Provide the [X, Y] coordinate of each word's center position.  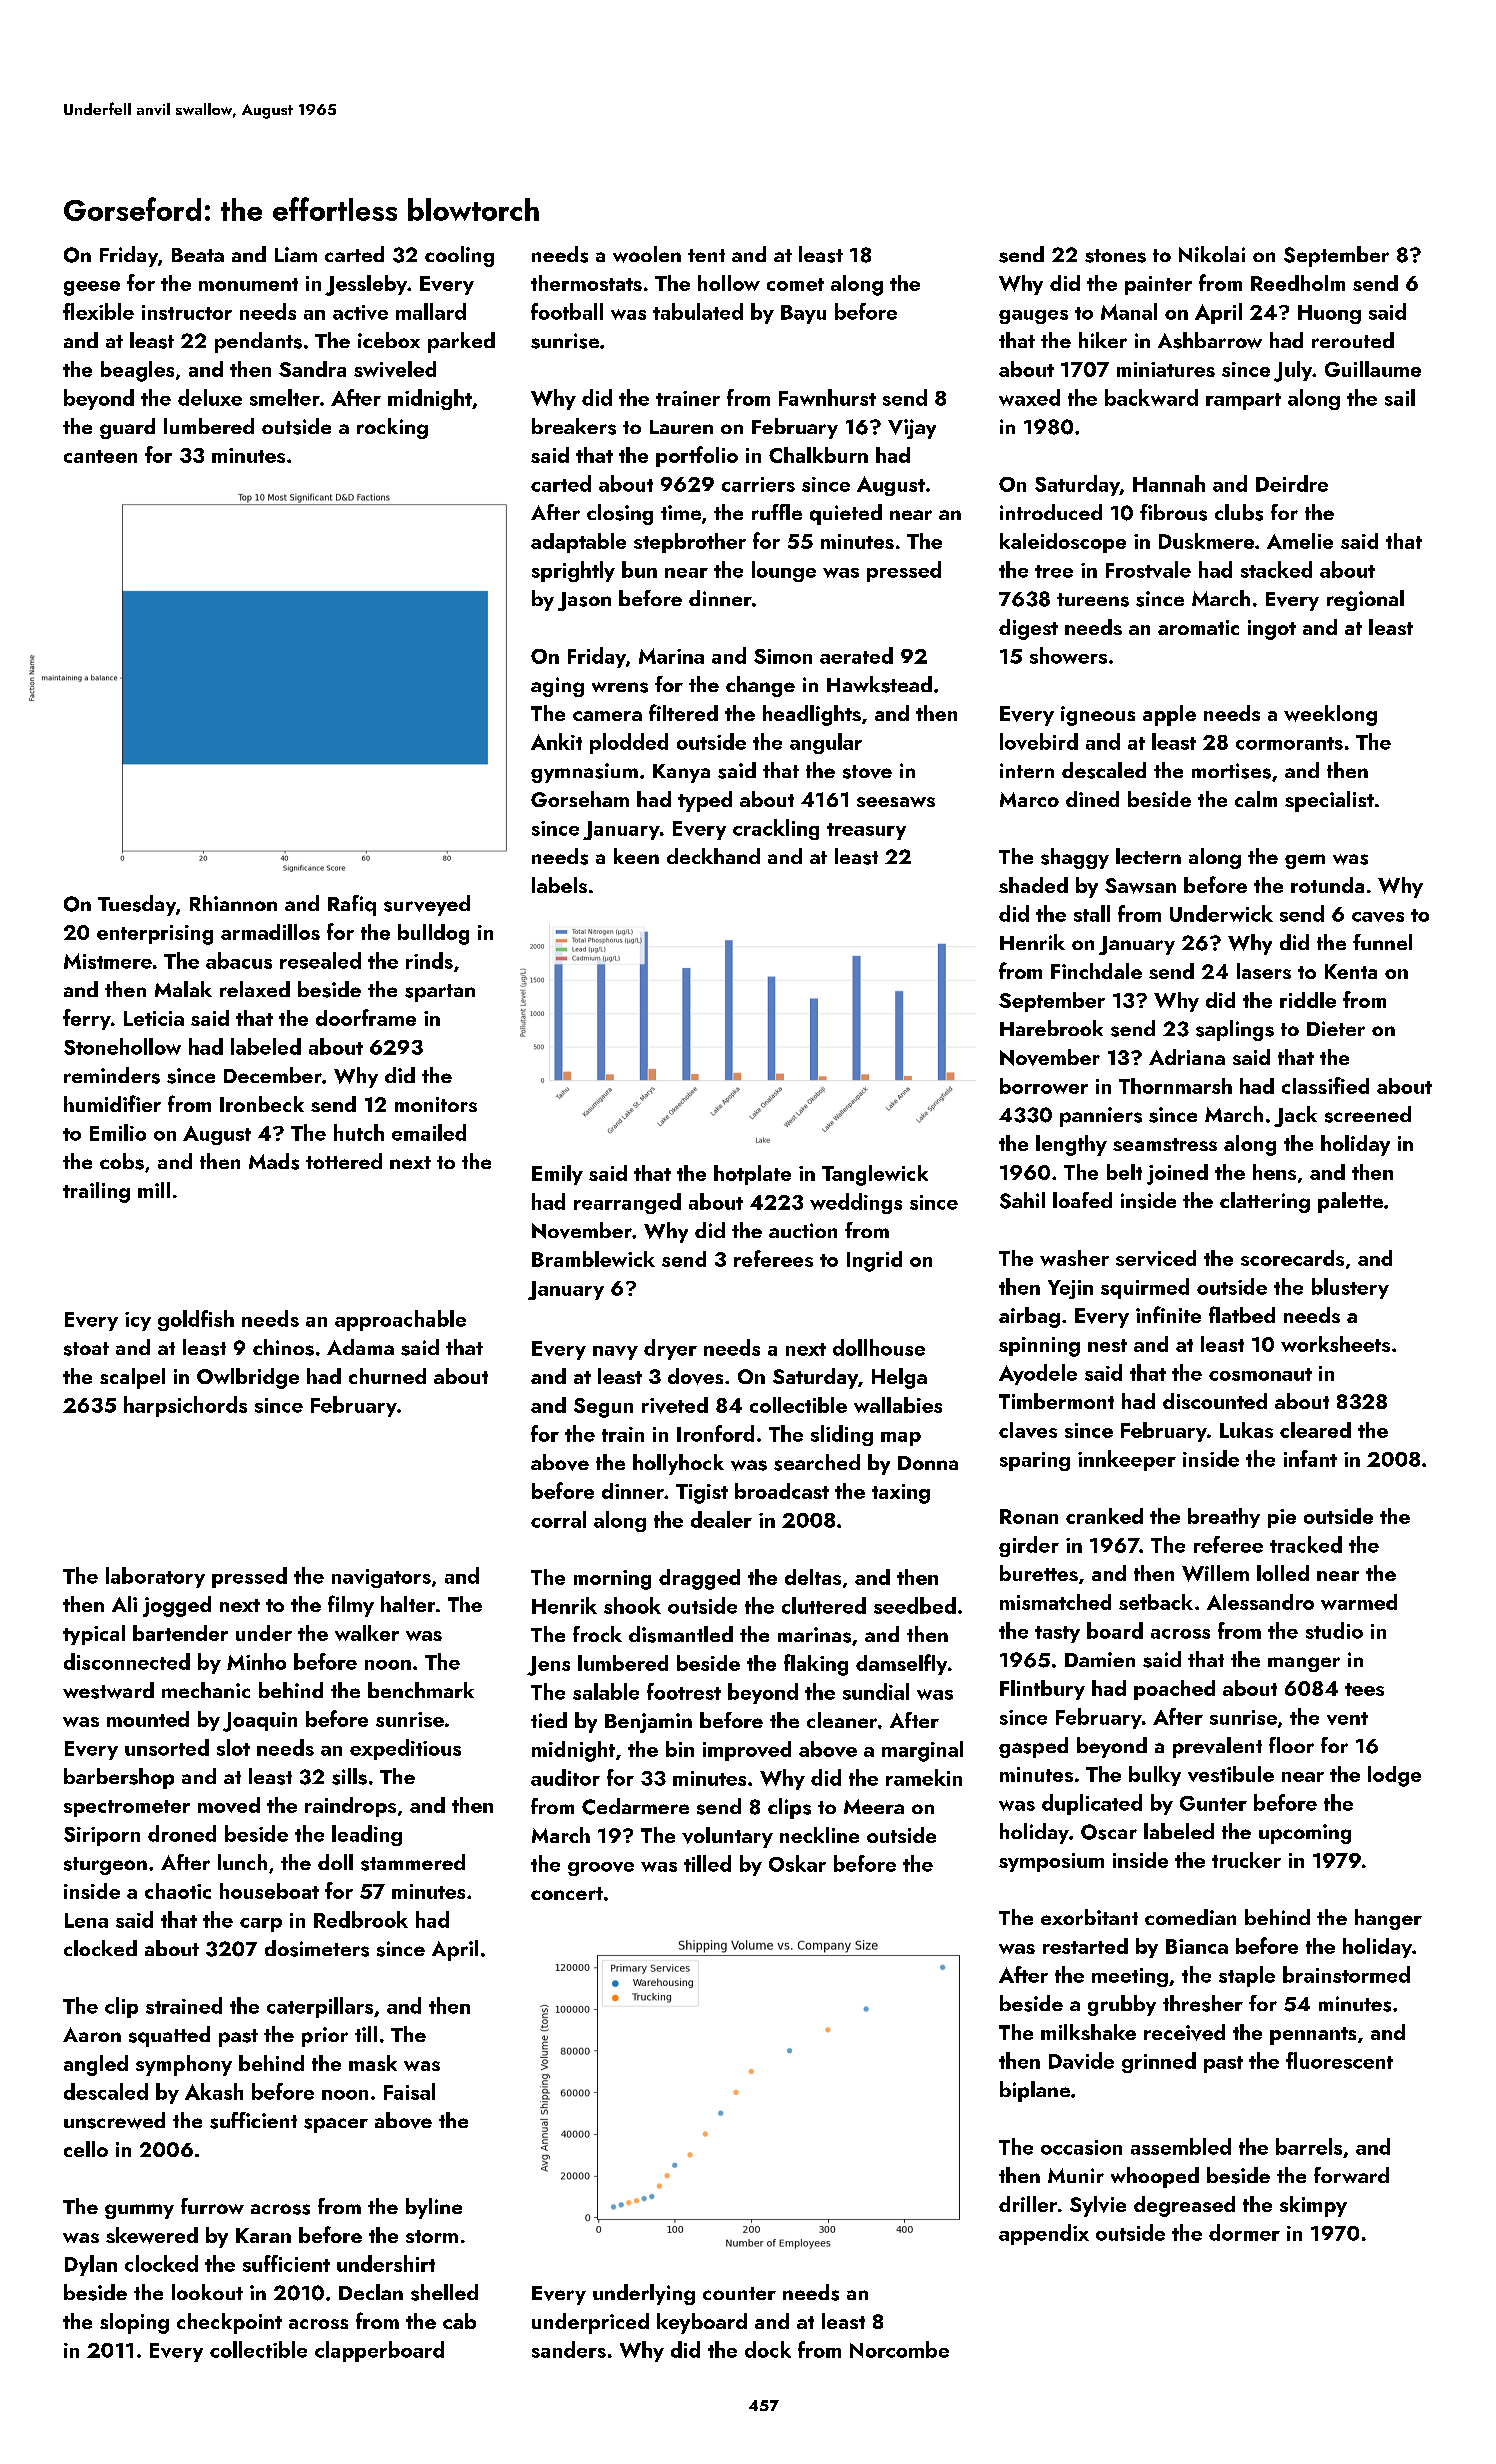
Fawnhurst [827, 397]
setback [1156, 1602]
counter [739, 2293]
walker [367, 1633]
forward [1351, 2175]
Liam [296, 254]
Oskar [797, 1863]
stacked [1276, 569]
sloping [134, 2323]
